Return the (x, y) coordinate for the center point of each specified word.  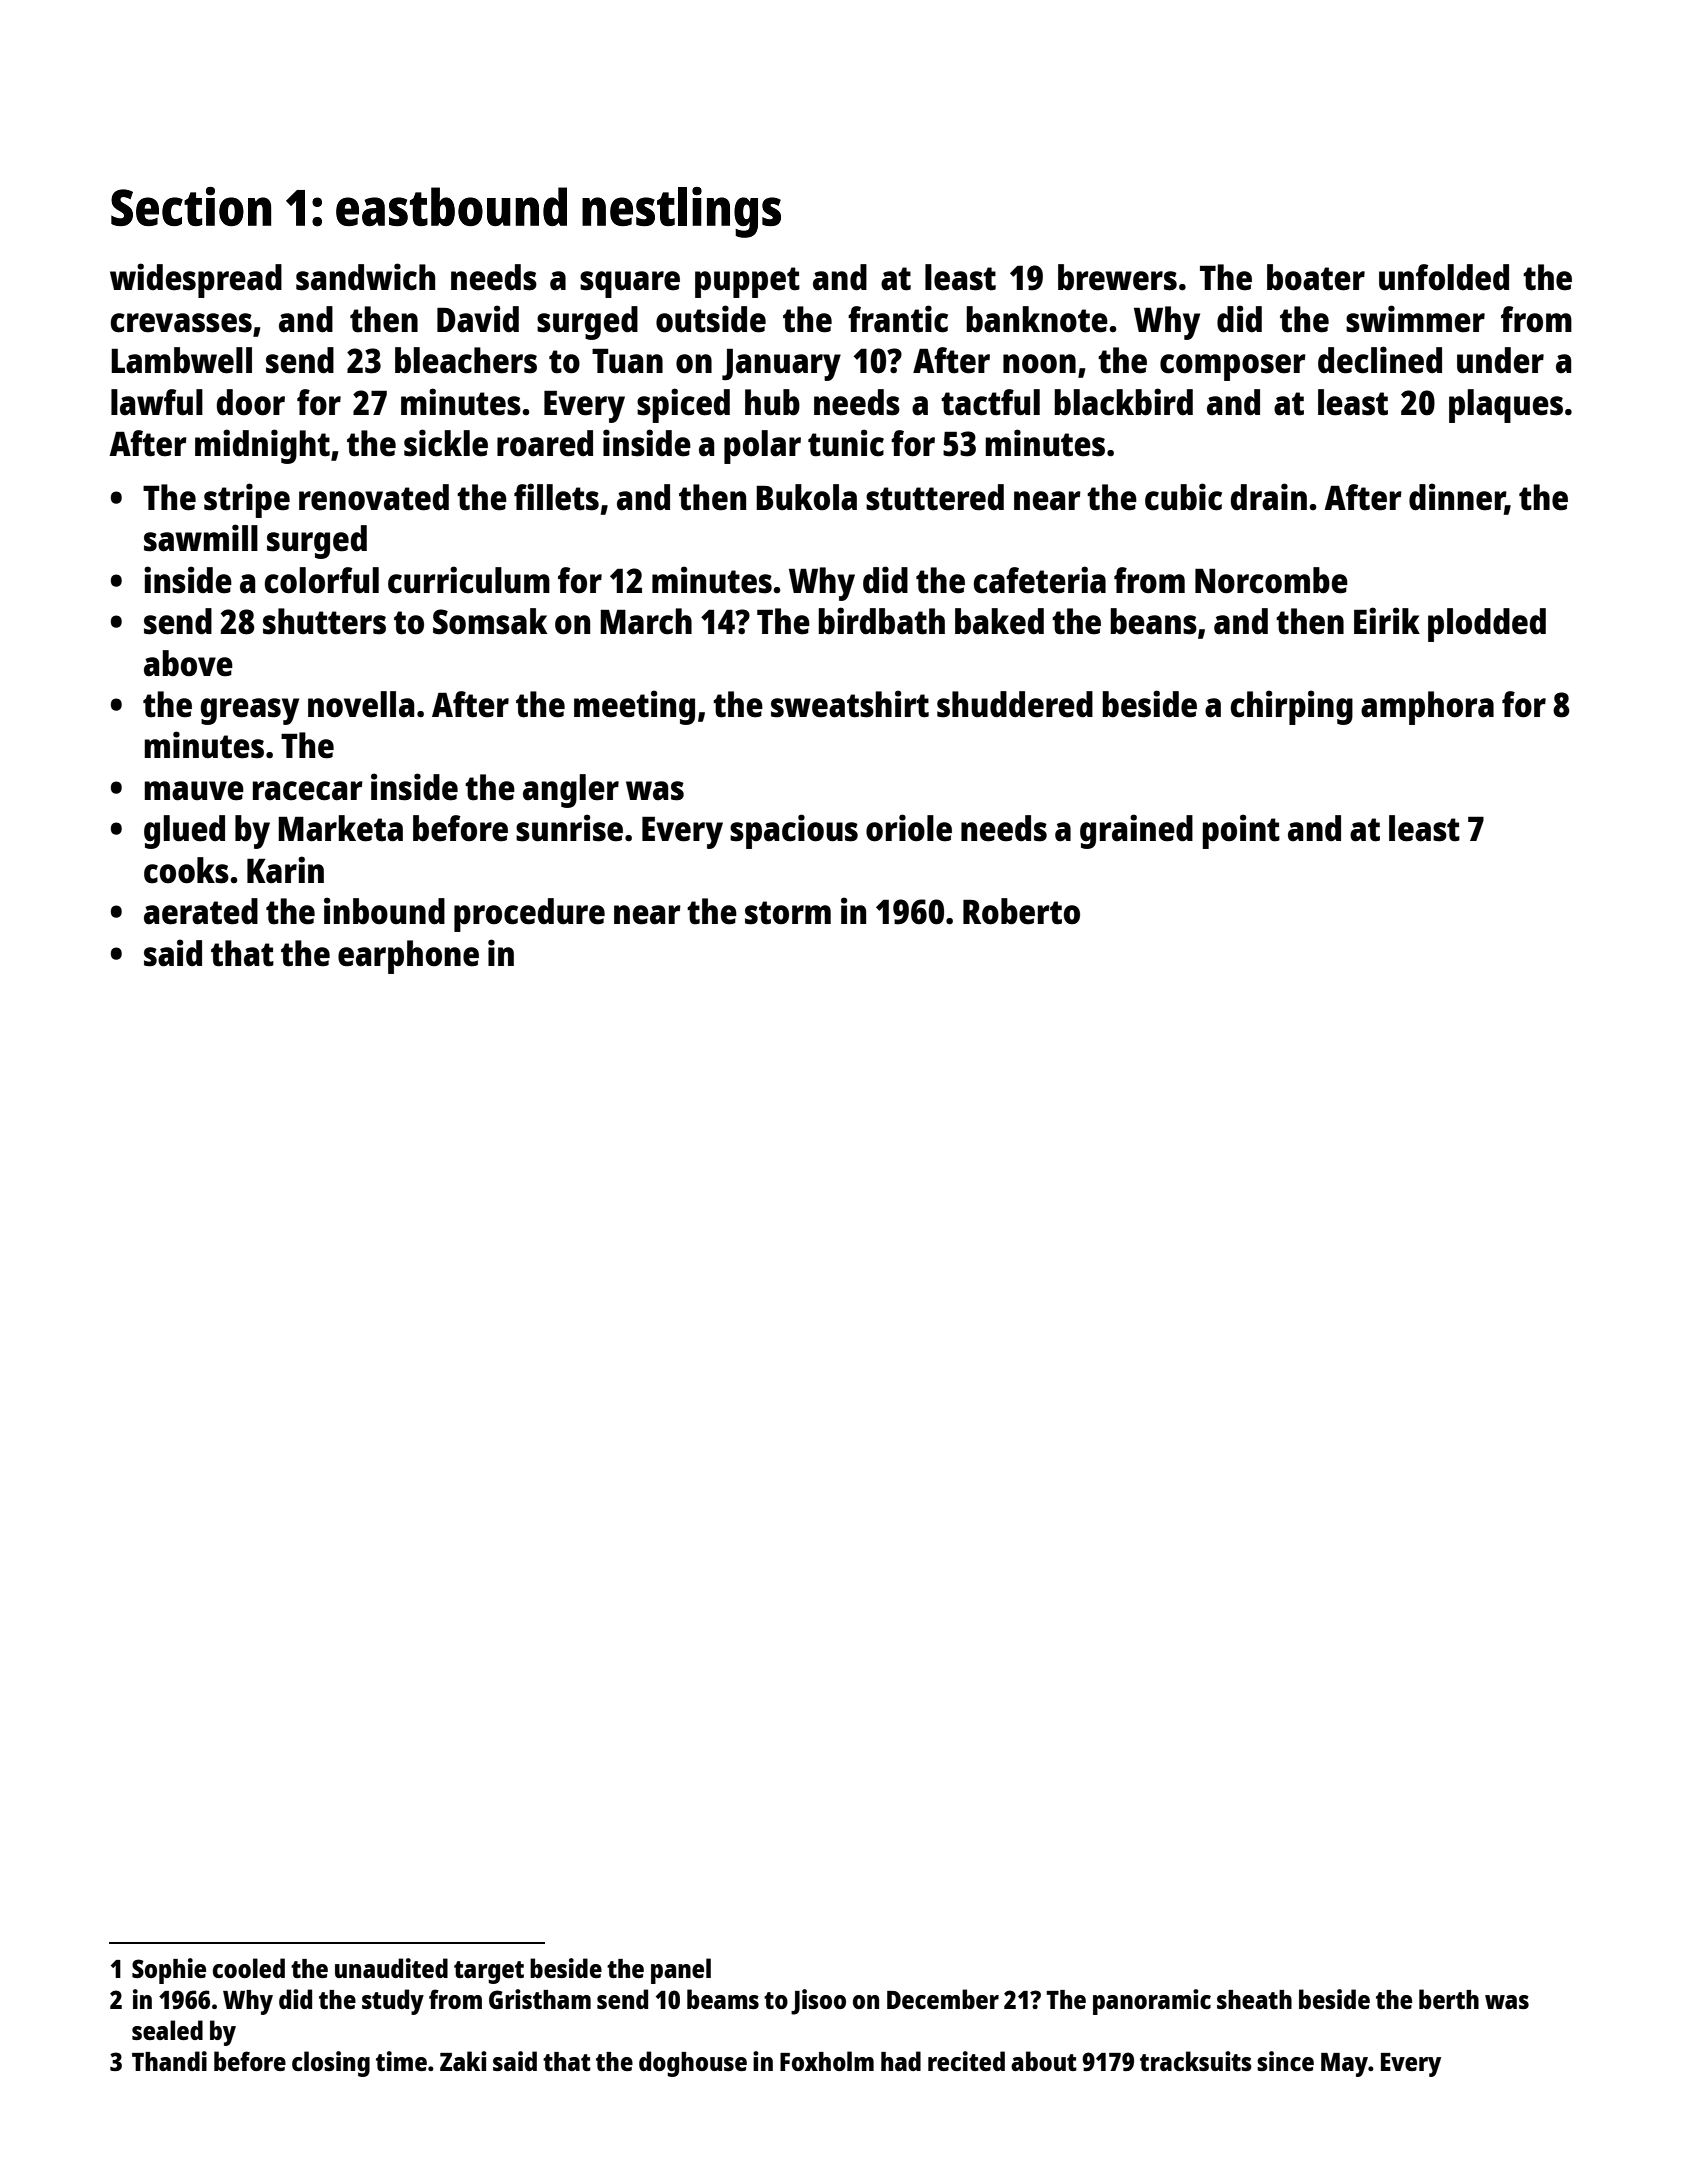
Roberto (1021, 911)
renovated (374, 497)
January (781, 364)
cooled (249, 1968)
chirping (1292, 707)
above (188, 663)
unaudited (391, 1968)
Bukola (806, 497)
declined (1380, 360)
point (1241, 831)
